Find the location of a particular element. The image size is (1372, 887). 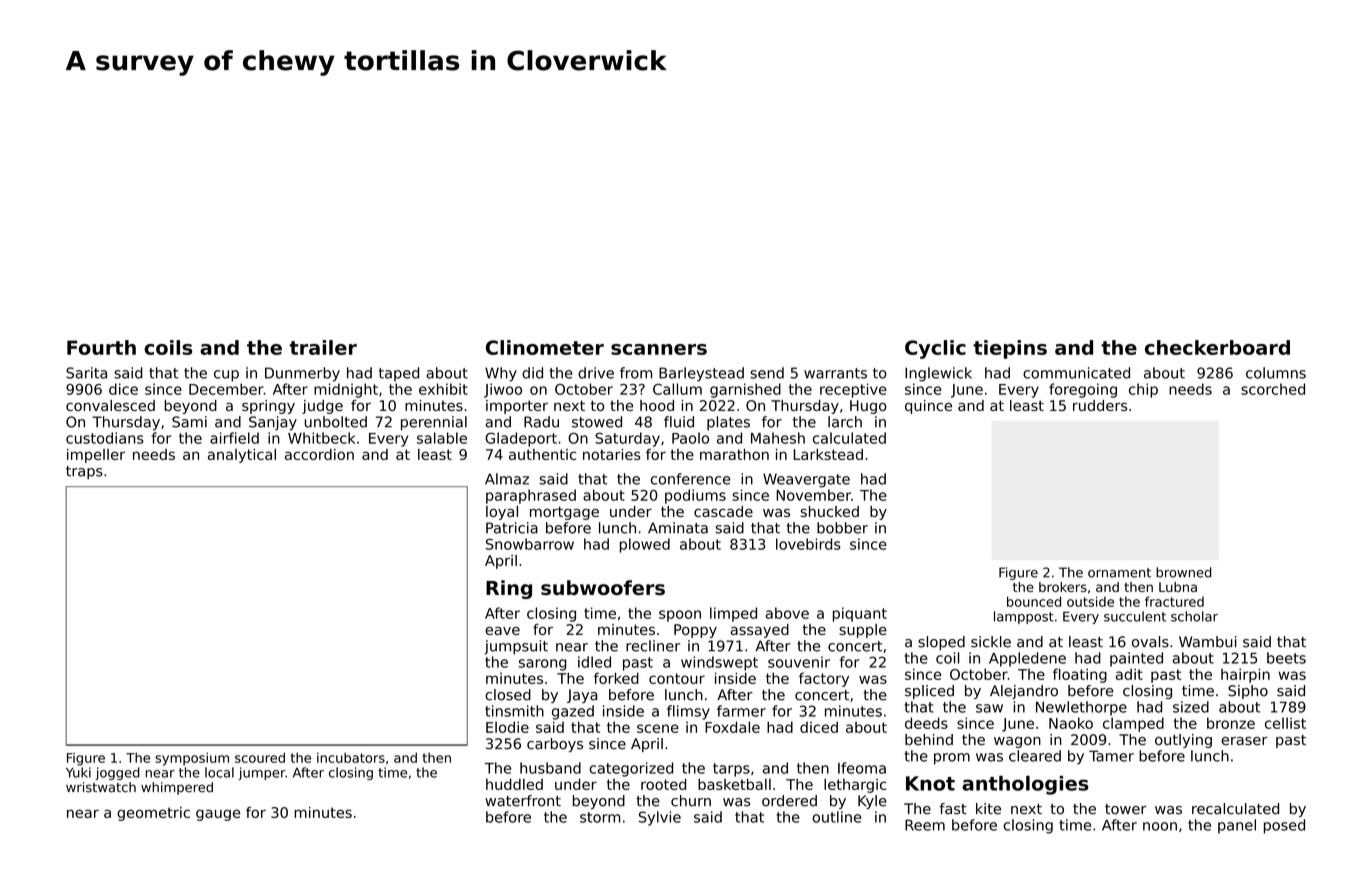

checkerboard is located at coordinates (1217, 347).
